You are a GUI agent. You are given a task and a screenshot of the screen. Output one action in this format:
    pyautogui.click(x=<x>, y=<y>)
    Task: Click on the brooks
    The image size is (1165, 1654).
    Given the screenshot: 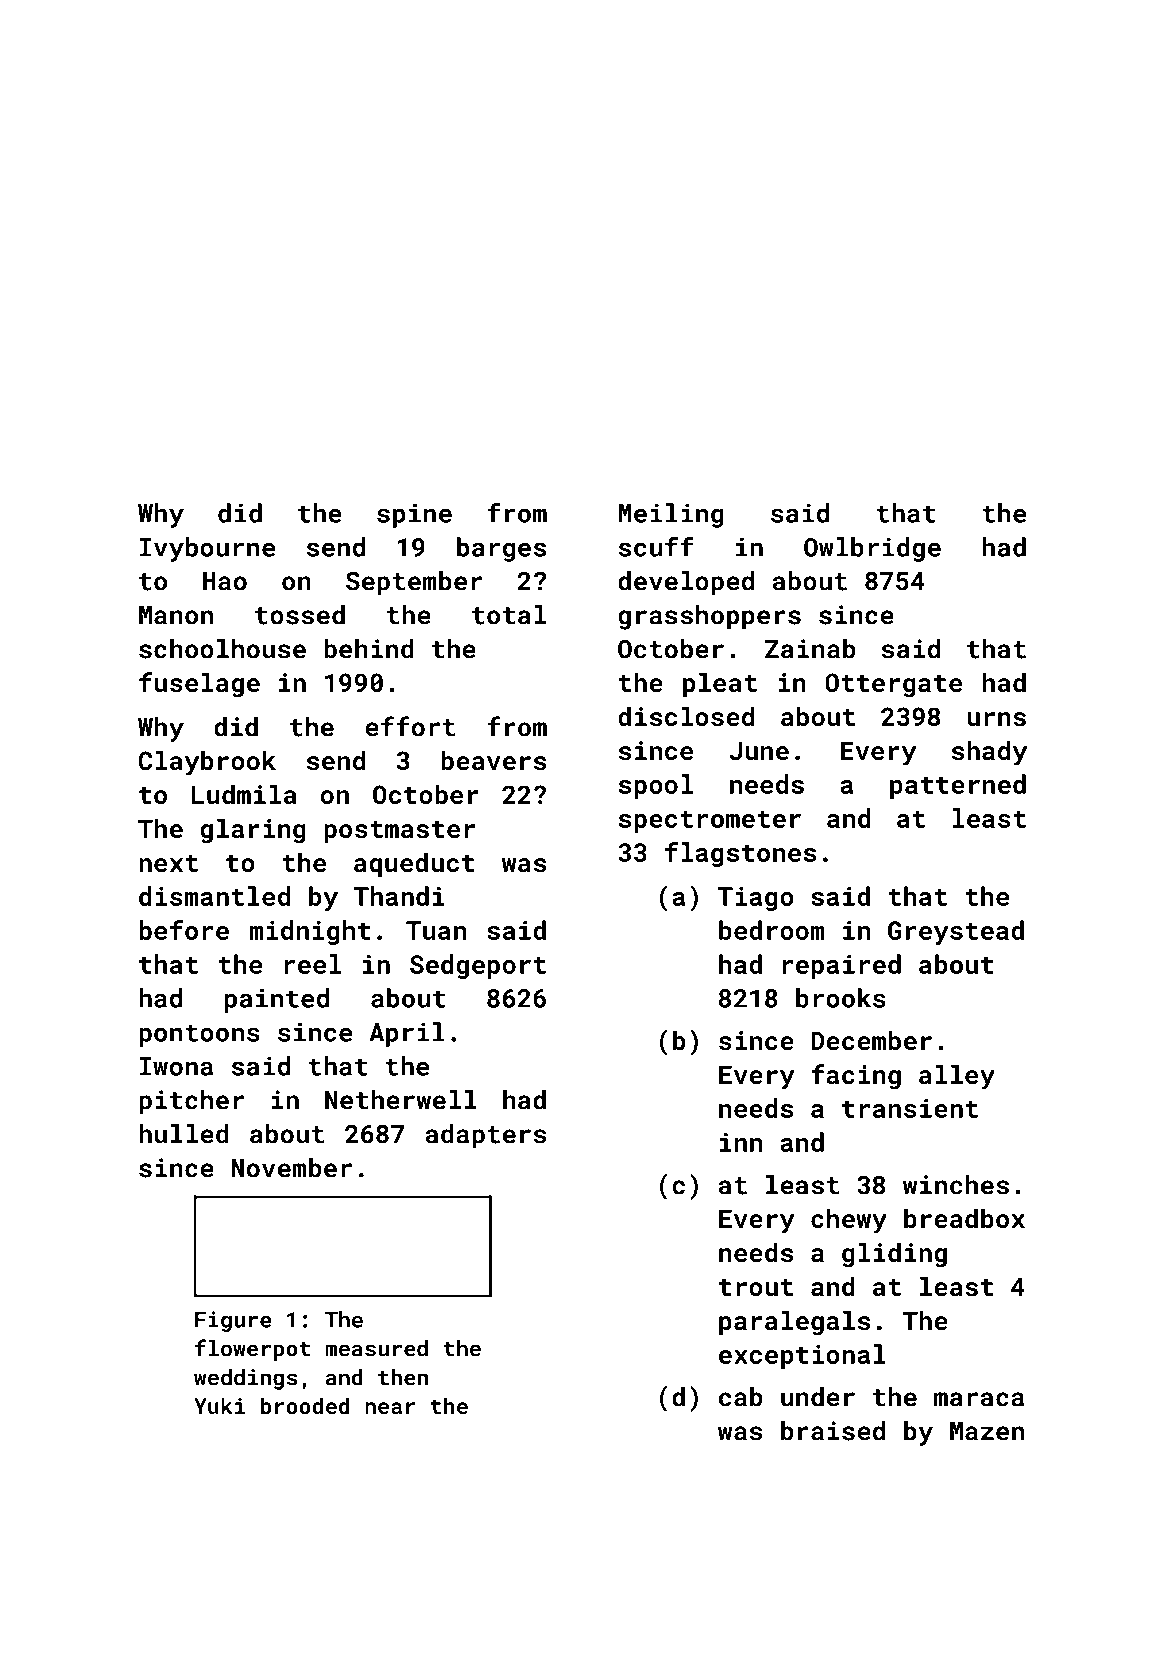 What is the action you would take?
    pyautogui.click(x=841, y=998)
